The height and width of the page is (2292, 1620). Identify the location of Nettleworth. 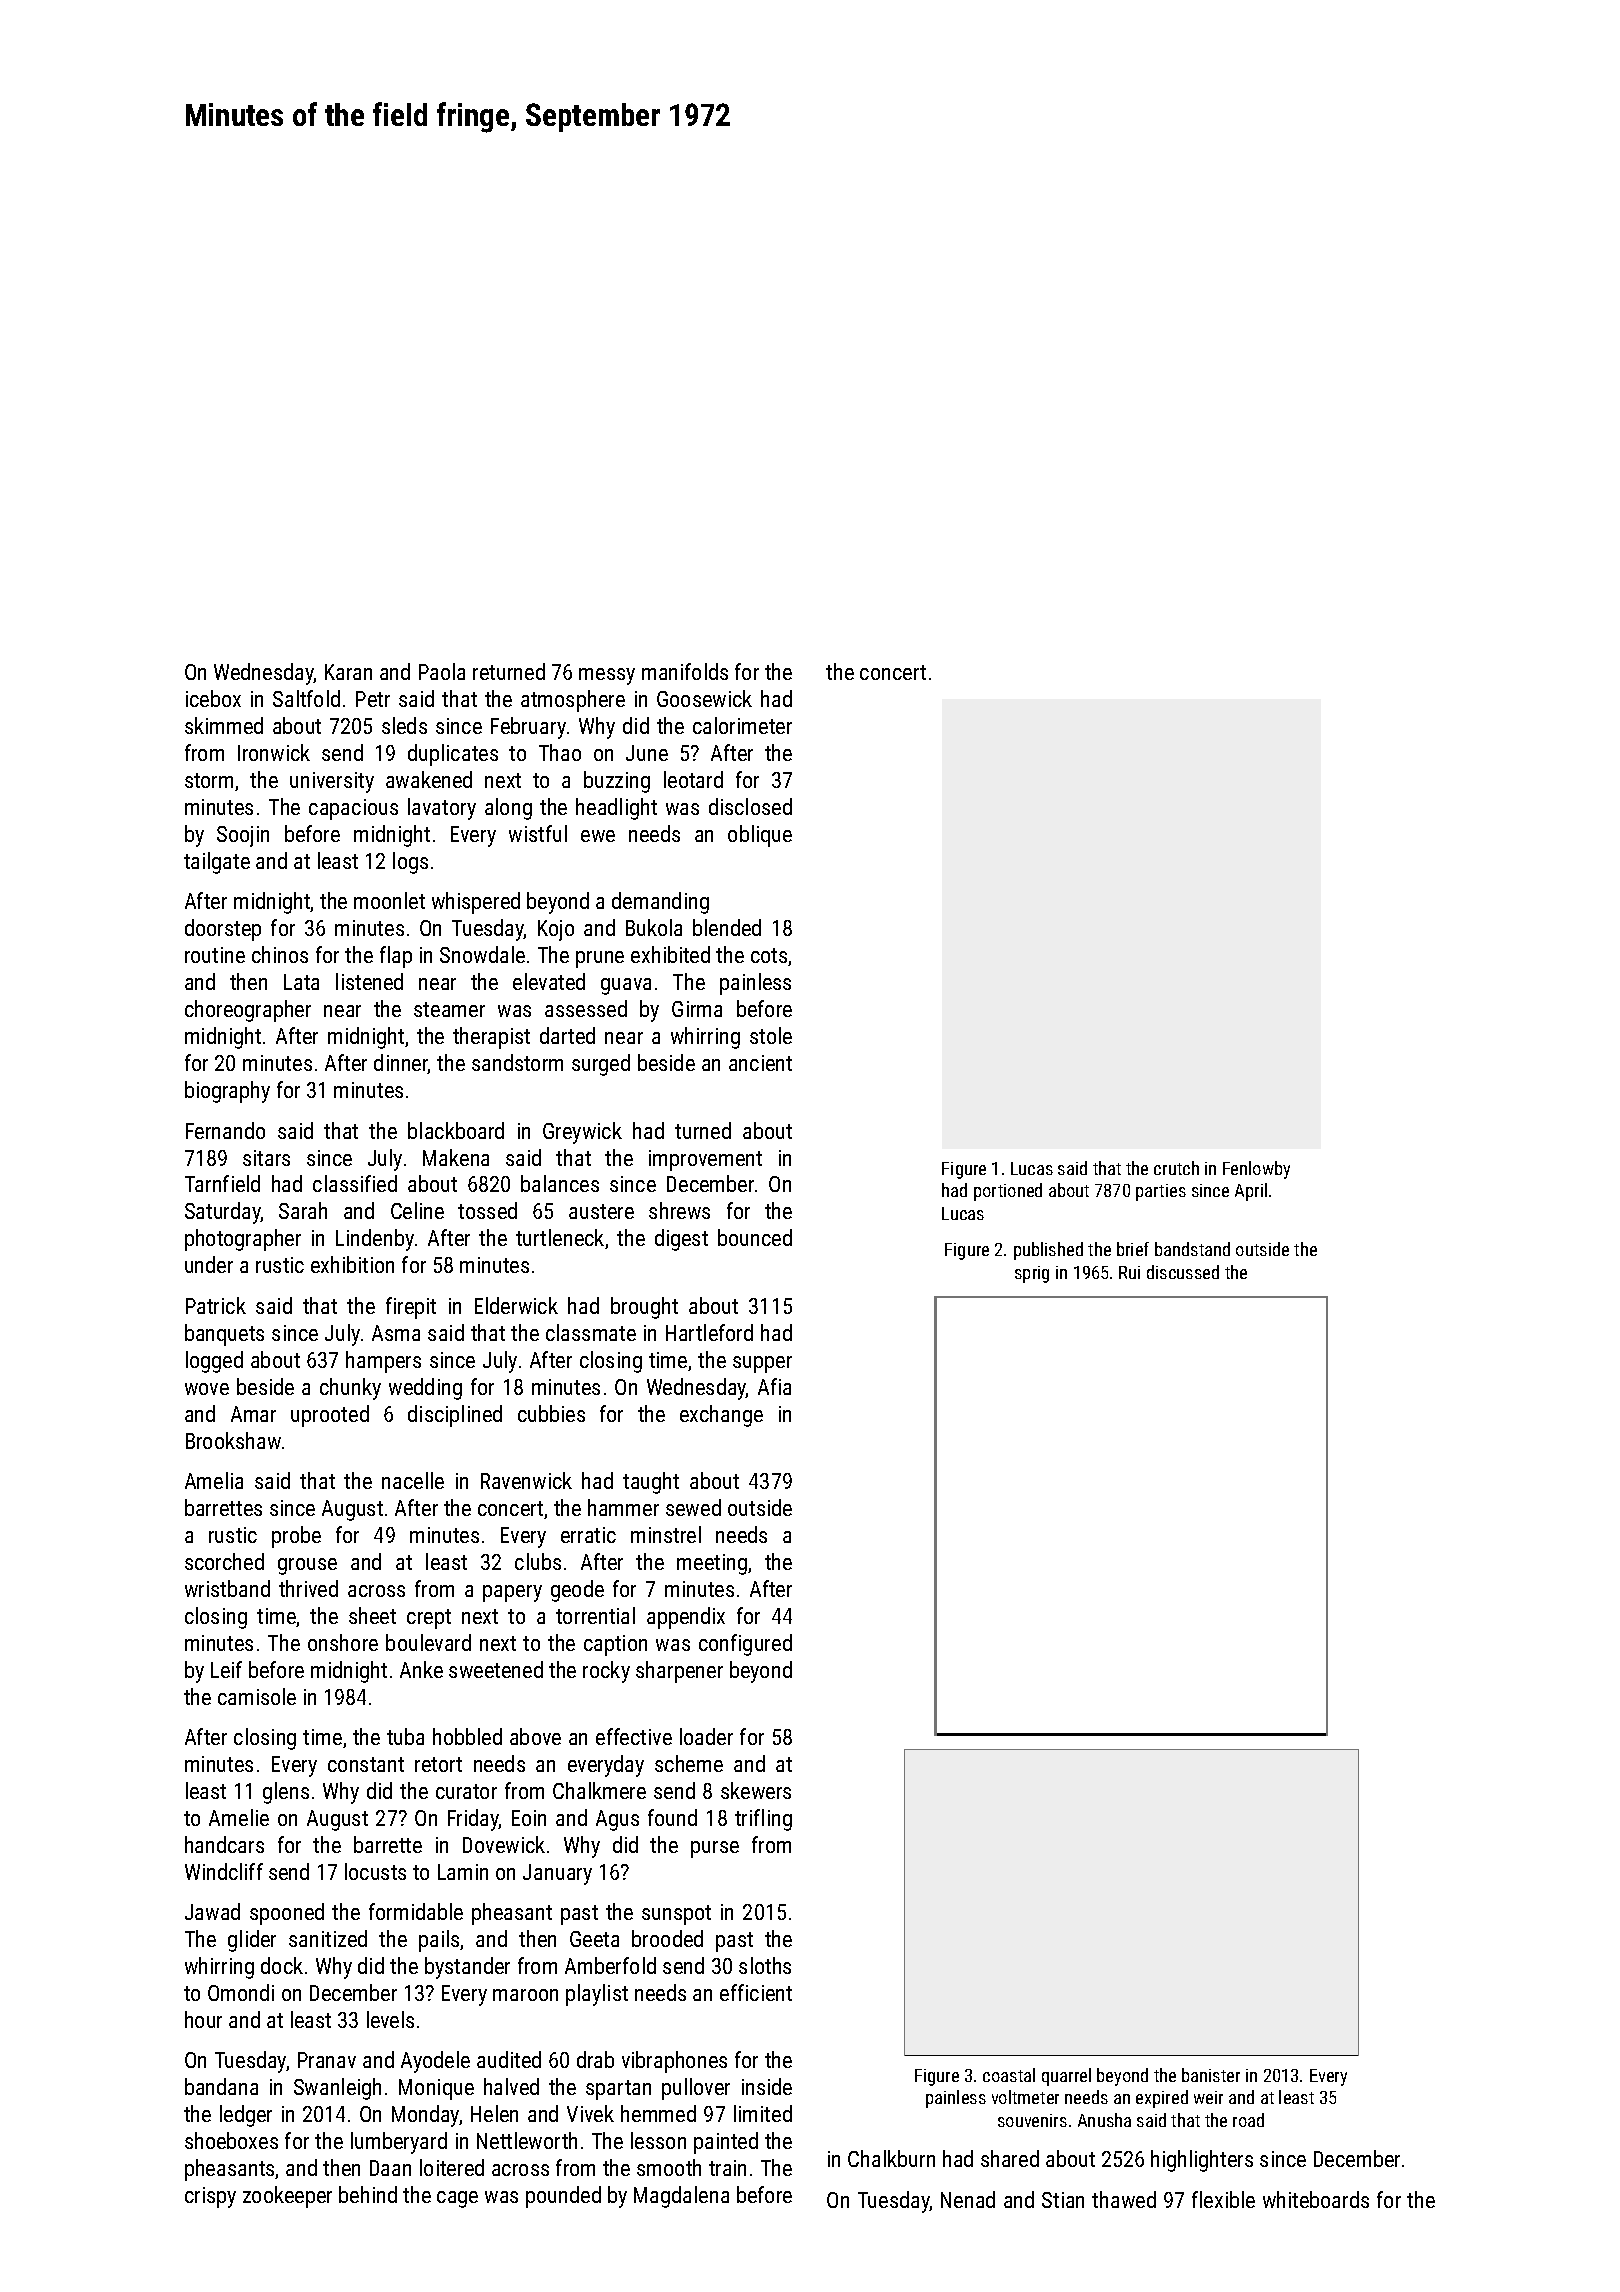
(527, 2140).
